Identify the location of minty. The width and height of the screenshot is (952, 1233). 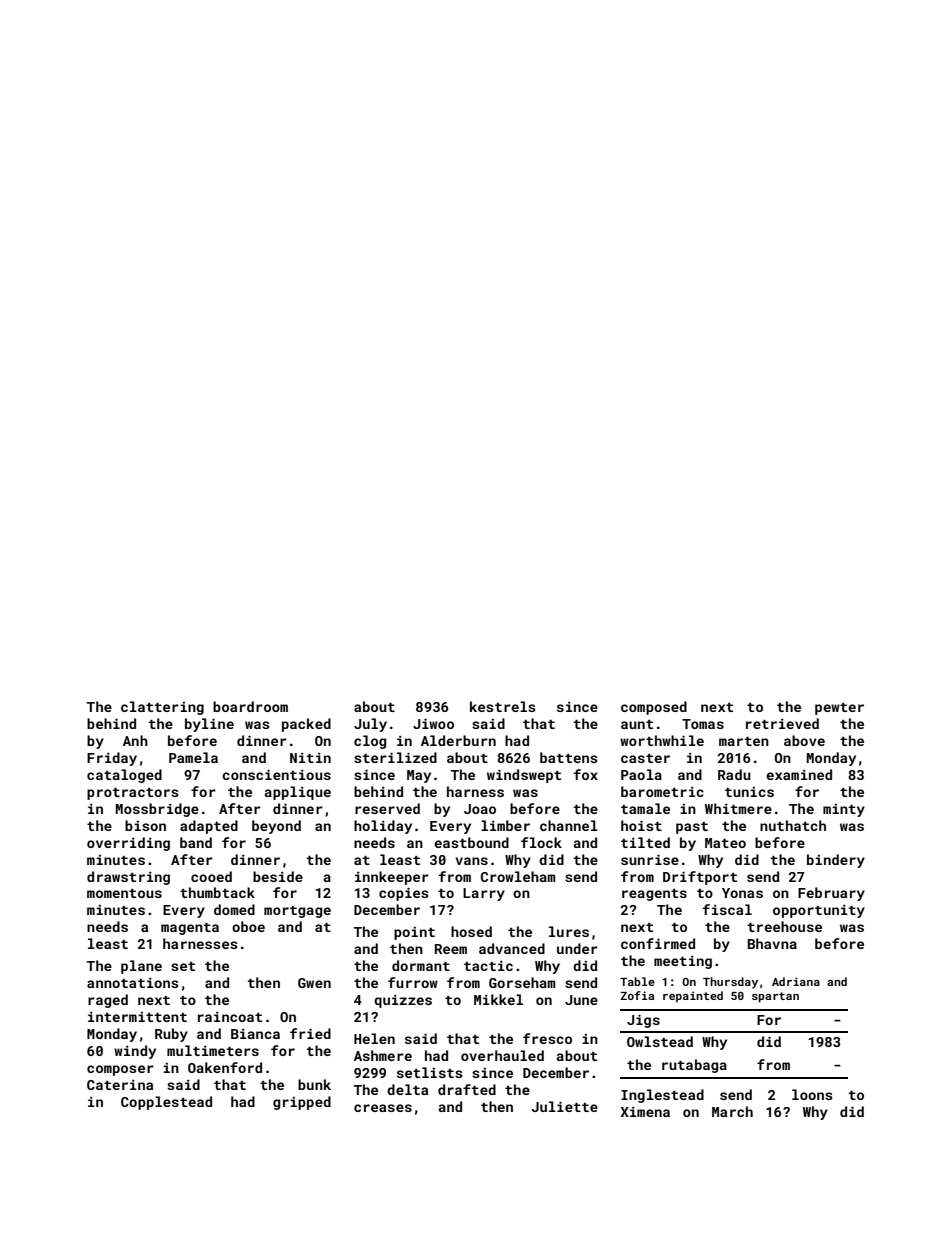
(844, 810).
